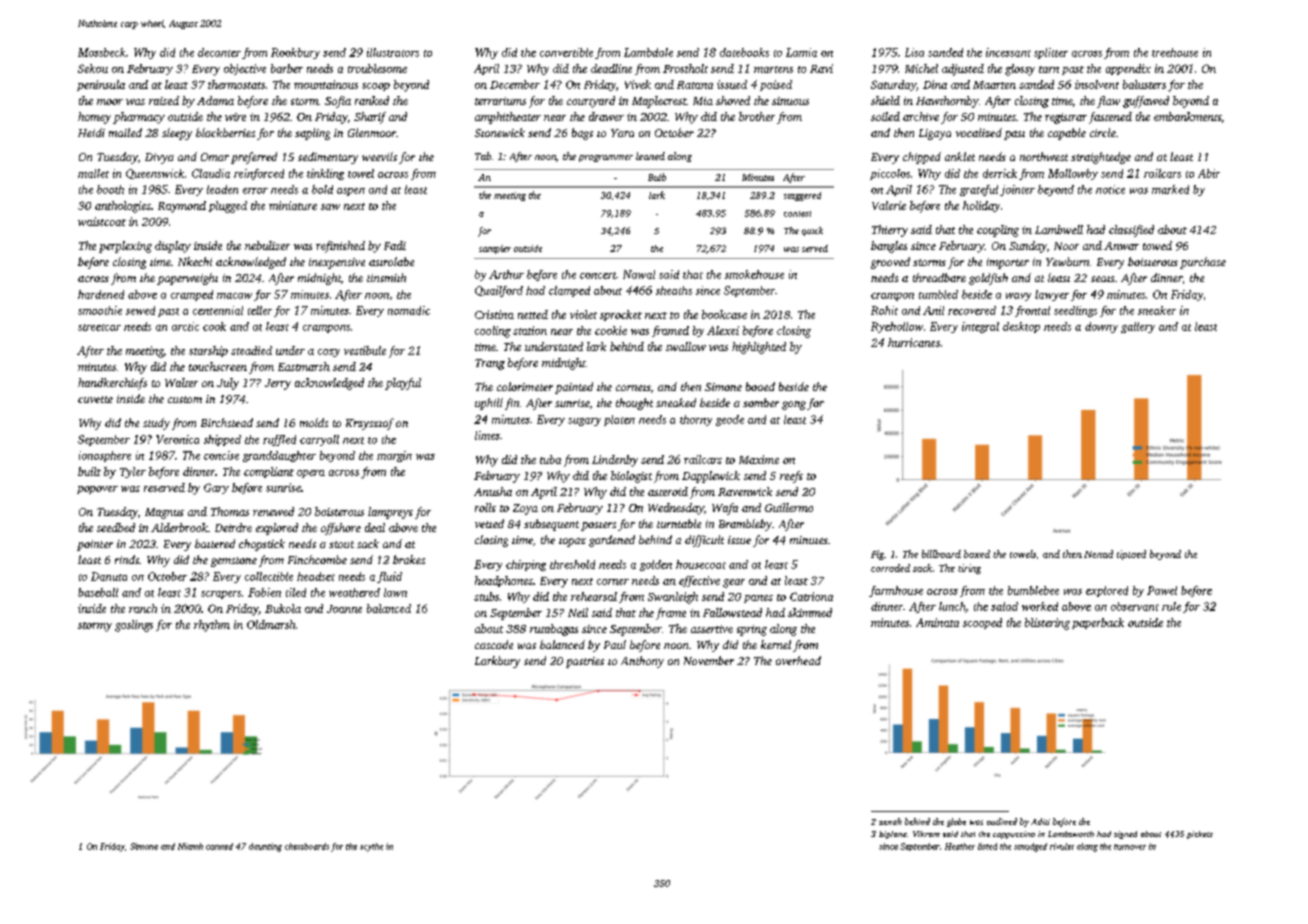 The image size is (1308, 924). I want to click on Niamh, so click(190, 846).
